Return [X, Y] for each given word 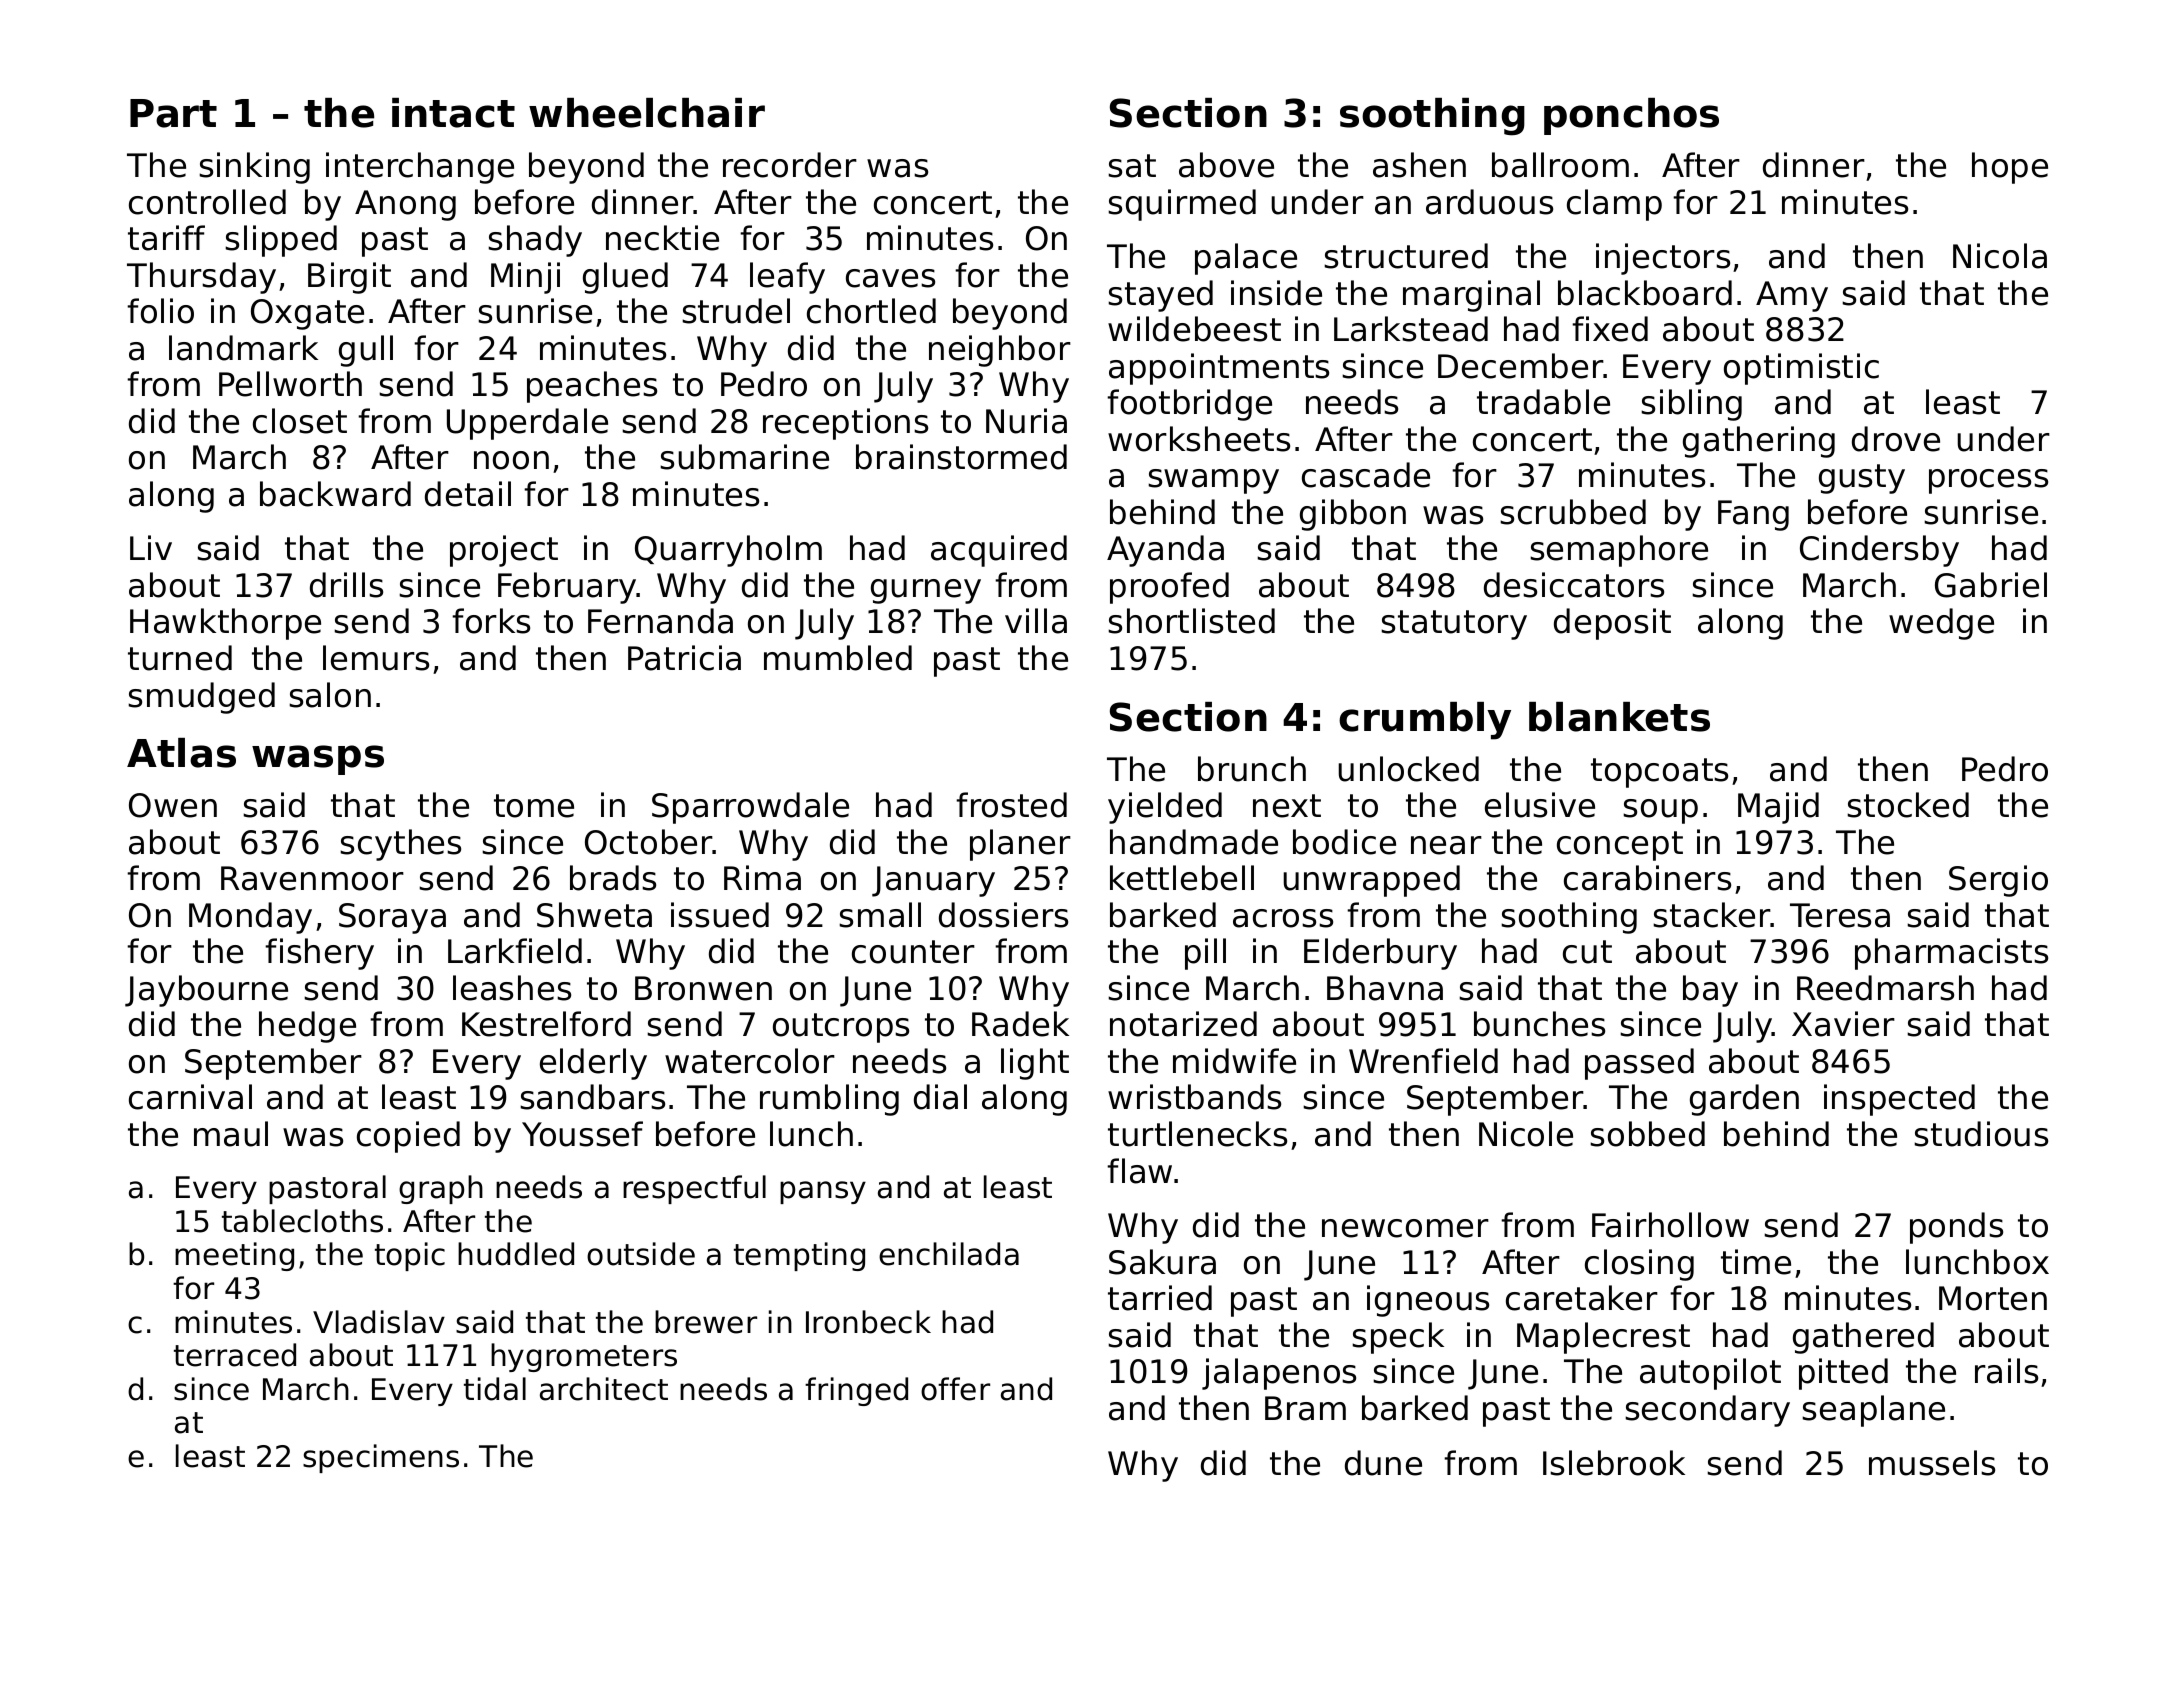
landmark [243, 348]
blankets [1619, 717]
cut [1587, 952]
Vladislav [379, 1322]
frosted [1011, 805]
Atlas [181, 753]
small [880, 915]
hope [2010, 168]
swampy [1213, 481]
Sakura [1162, 1262]
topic [410, 1256]
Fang [1753, 515]
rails [2006, 1371]
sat [1132, 166]
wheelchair [647, 113]
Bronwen [703, 988]
